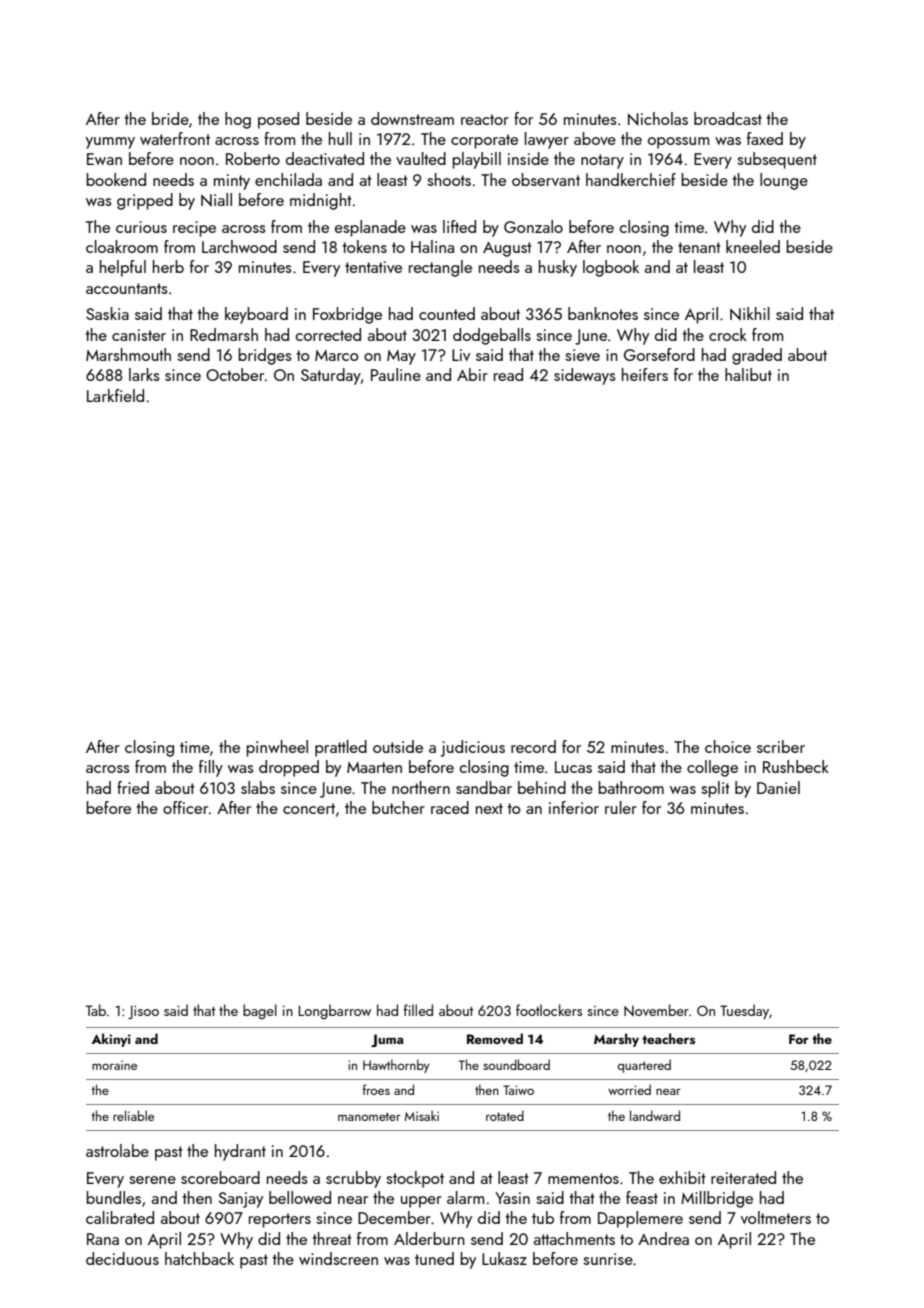 This document has height=1308, width=924. What do you see at coordinates (170, 118) in the document?
I see `bride` at bounding box center [170, 118].
